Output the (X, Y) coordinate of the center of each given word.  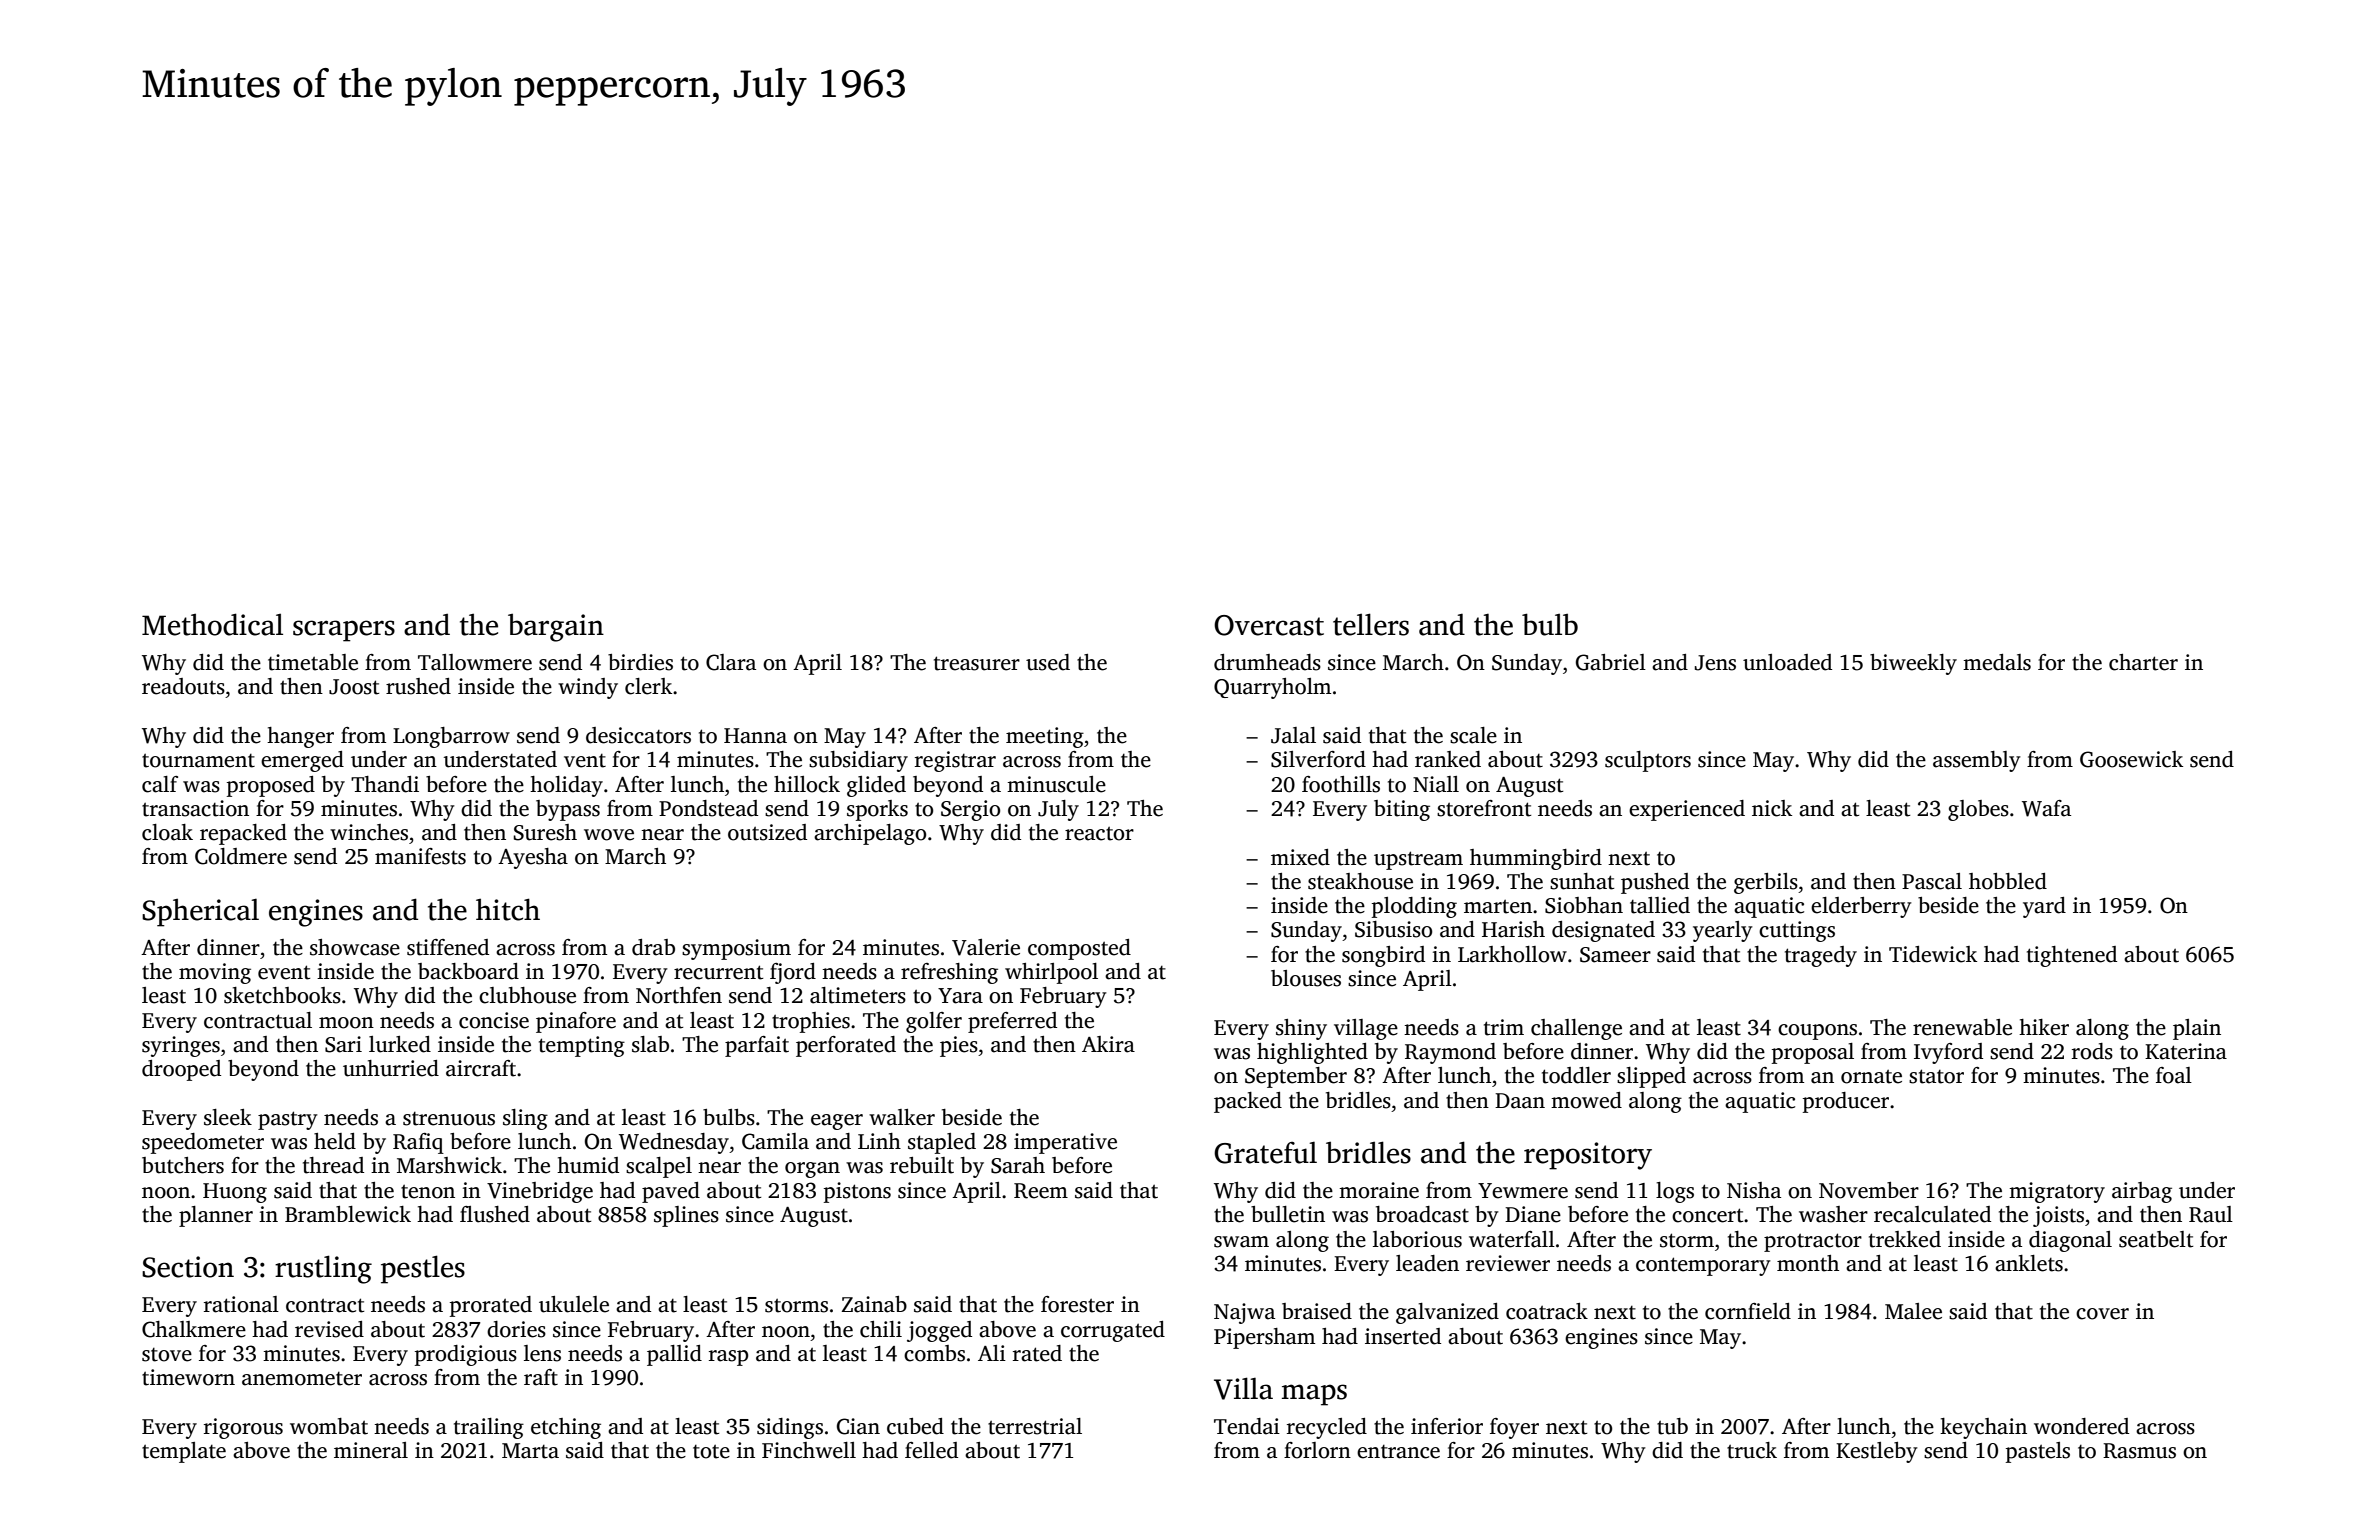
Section (188, 1267)
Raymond (1450, 1053)
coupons (1817, 1032)
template (184, 1452)
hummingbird (1536, 859)
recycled (1327, 1428)
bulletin (1288, 1214)
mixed (1300, 857)
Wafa (2046, 808)
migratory (2057, 1192)
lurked (400, 1044)
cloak (167, 832)
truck (1752, 1450)
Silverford (1318, 759)
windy (588, 688)
